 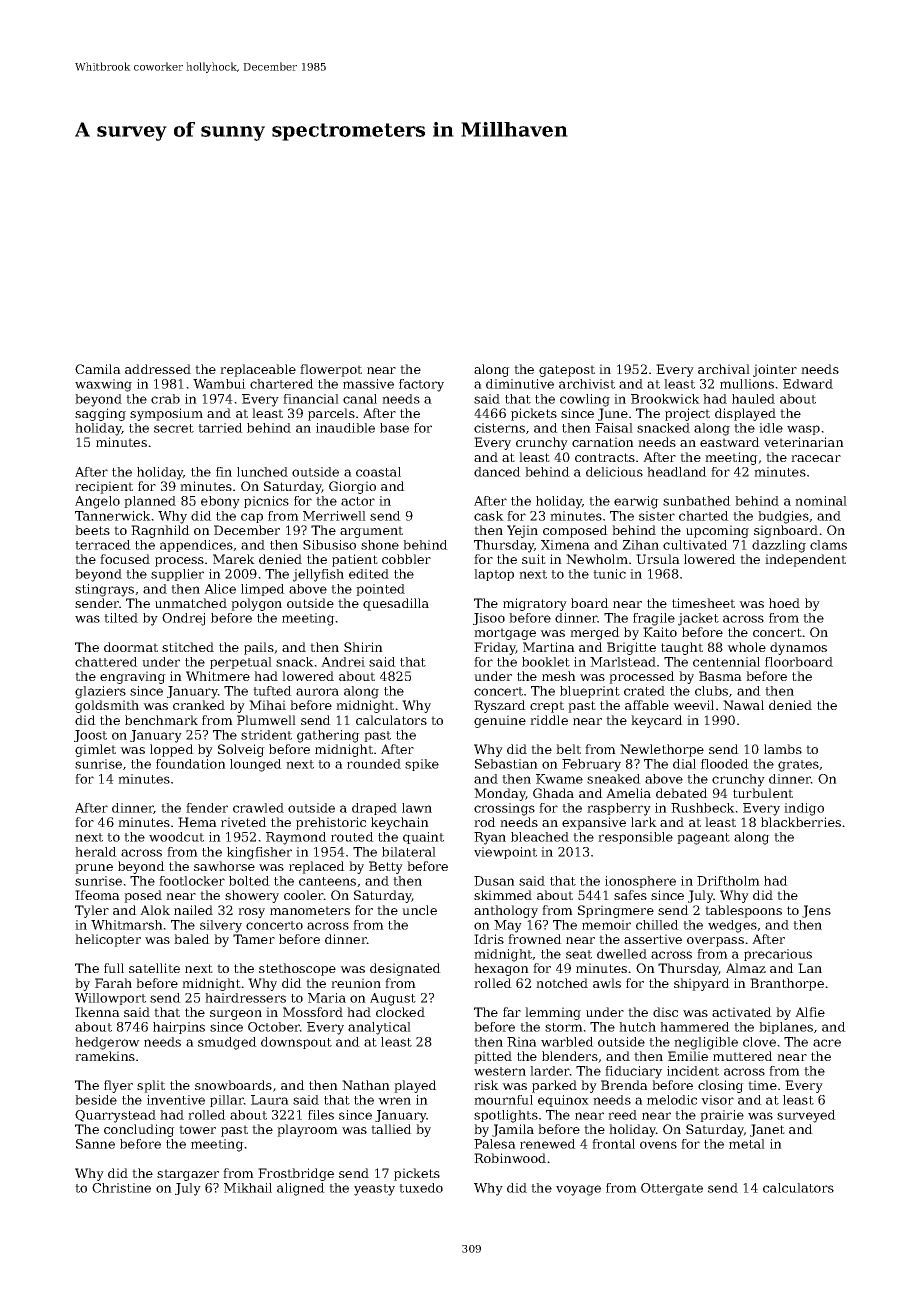 What do you see at coordinates (485, 822) in the document?
I see `rod` at bounding box center [485, 822].
